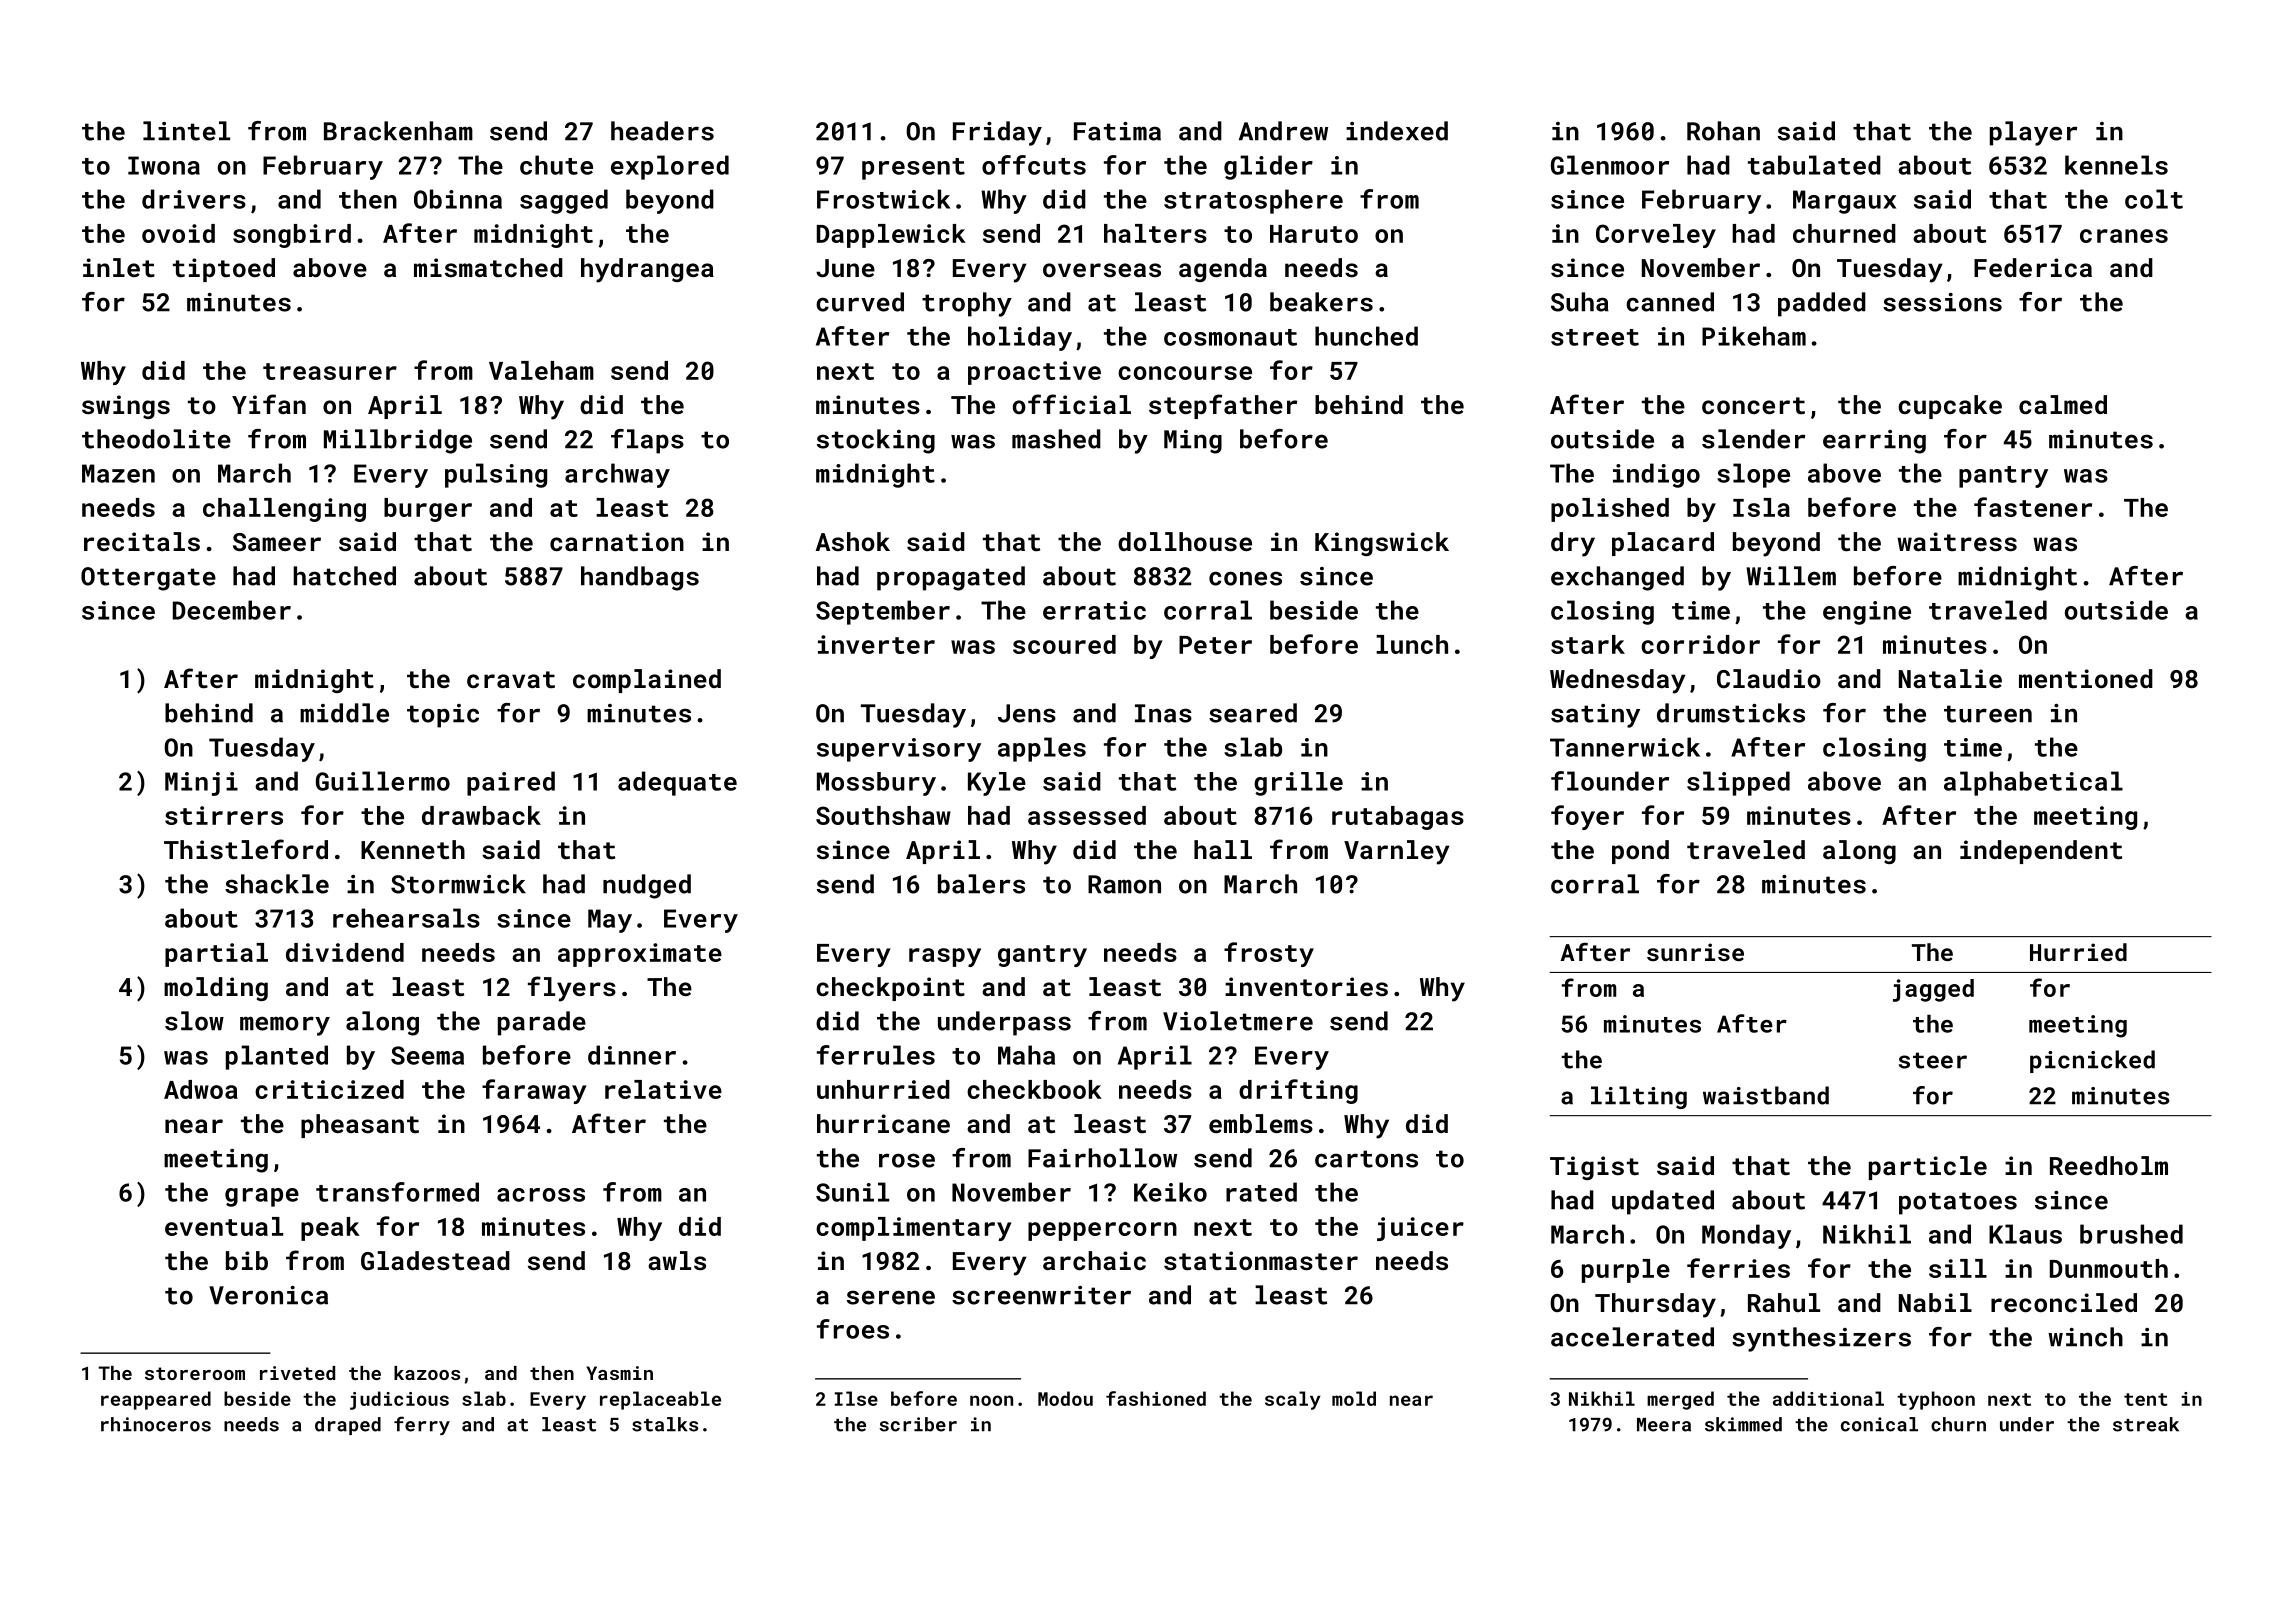 Image resolution: width=2292 pixels, height=1620 pixels. What do you see at coordinates (344, 576) in the image?
I see `hatched` at bounding box center [344, 576].
